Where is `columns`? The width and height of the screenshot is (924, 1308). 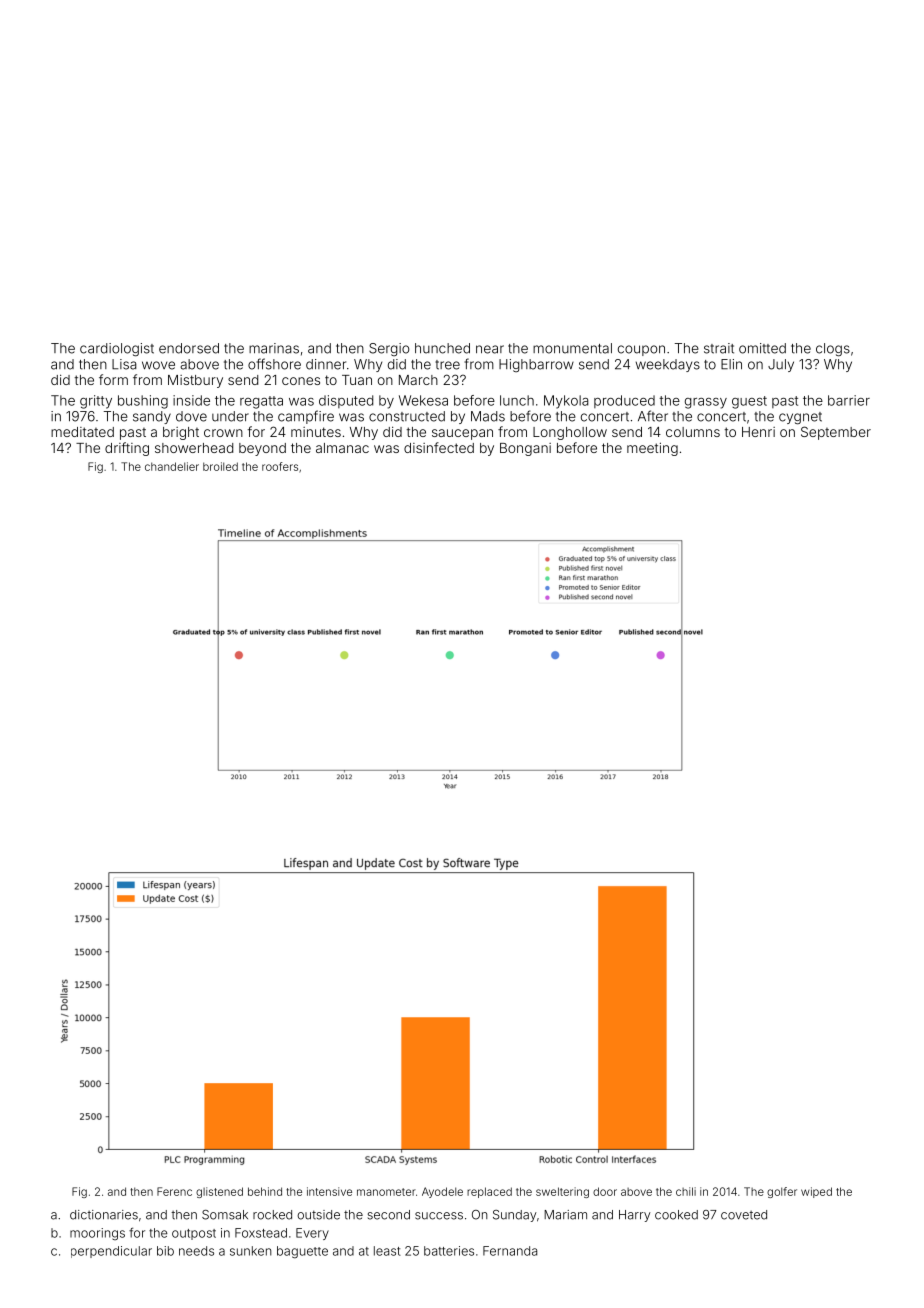 columns is located at coordinates (693, 432).
